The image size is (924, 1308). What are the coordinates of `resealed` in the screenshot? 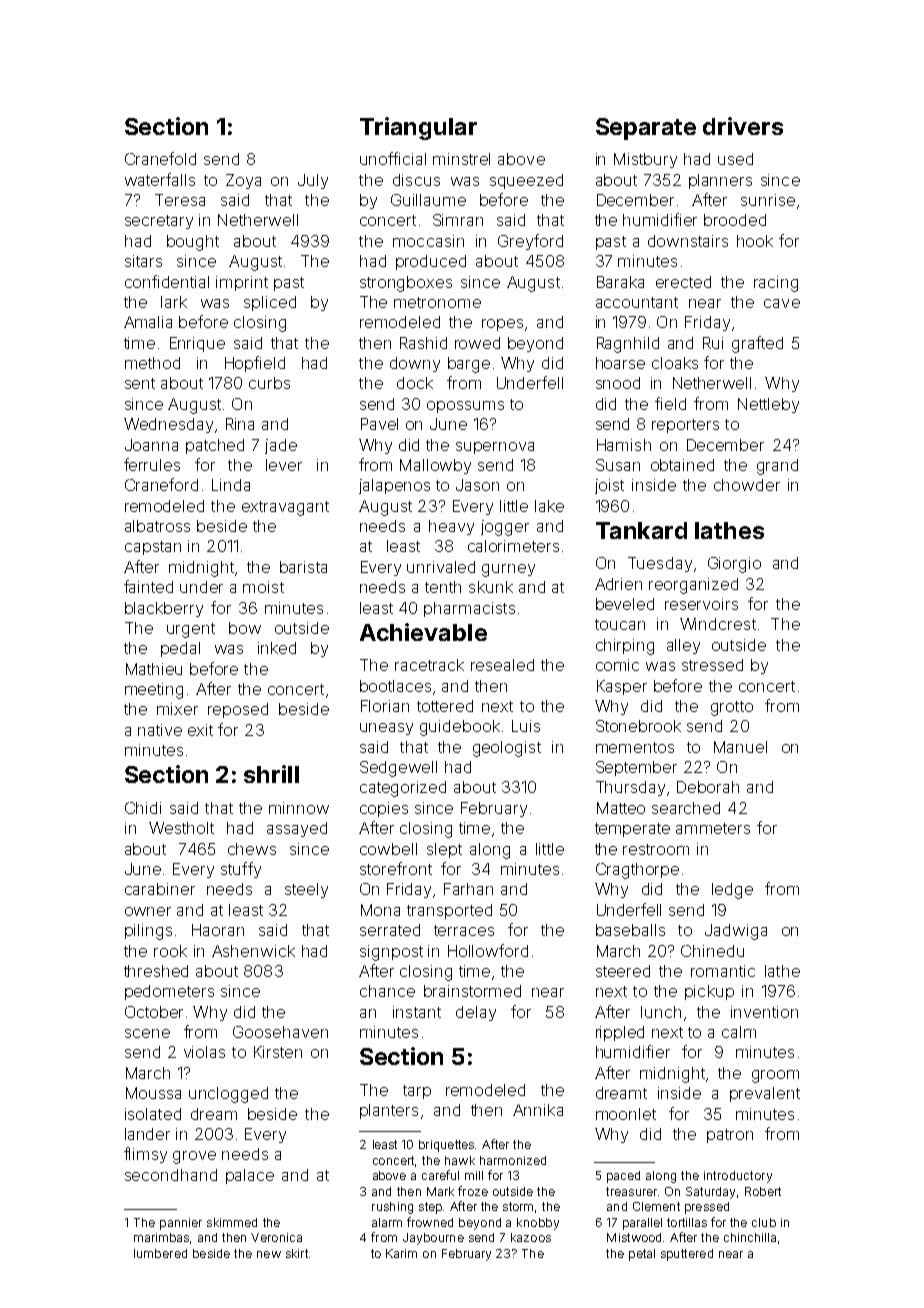 It's located at (502, 665).
